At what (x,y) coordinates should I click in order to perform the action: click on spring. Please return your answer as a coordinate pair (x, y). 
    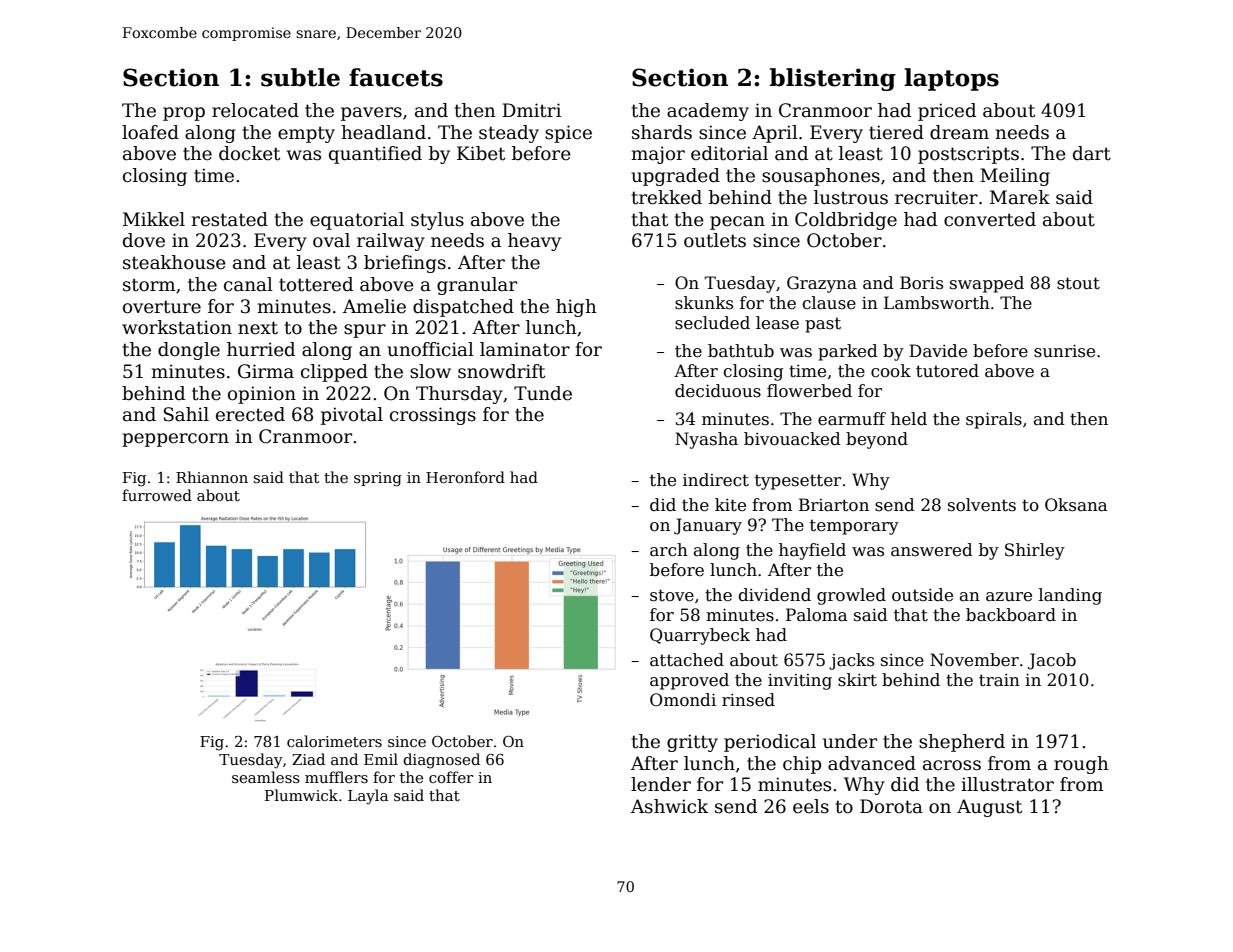
    Looking at the image, I should click on (378, 479).
